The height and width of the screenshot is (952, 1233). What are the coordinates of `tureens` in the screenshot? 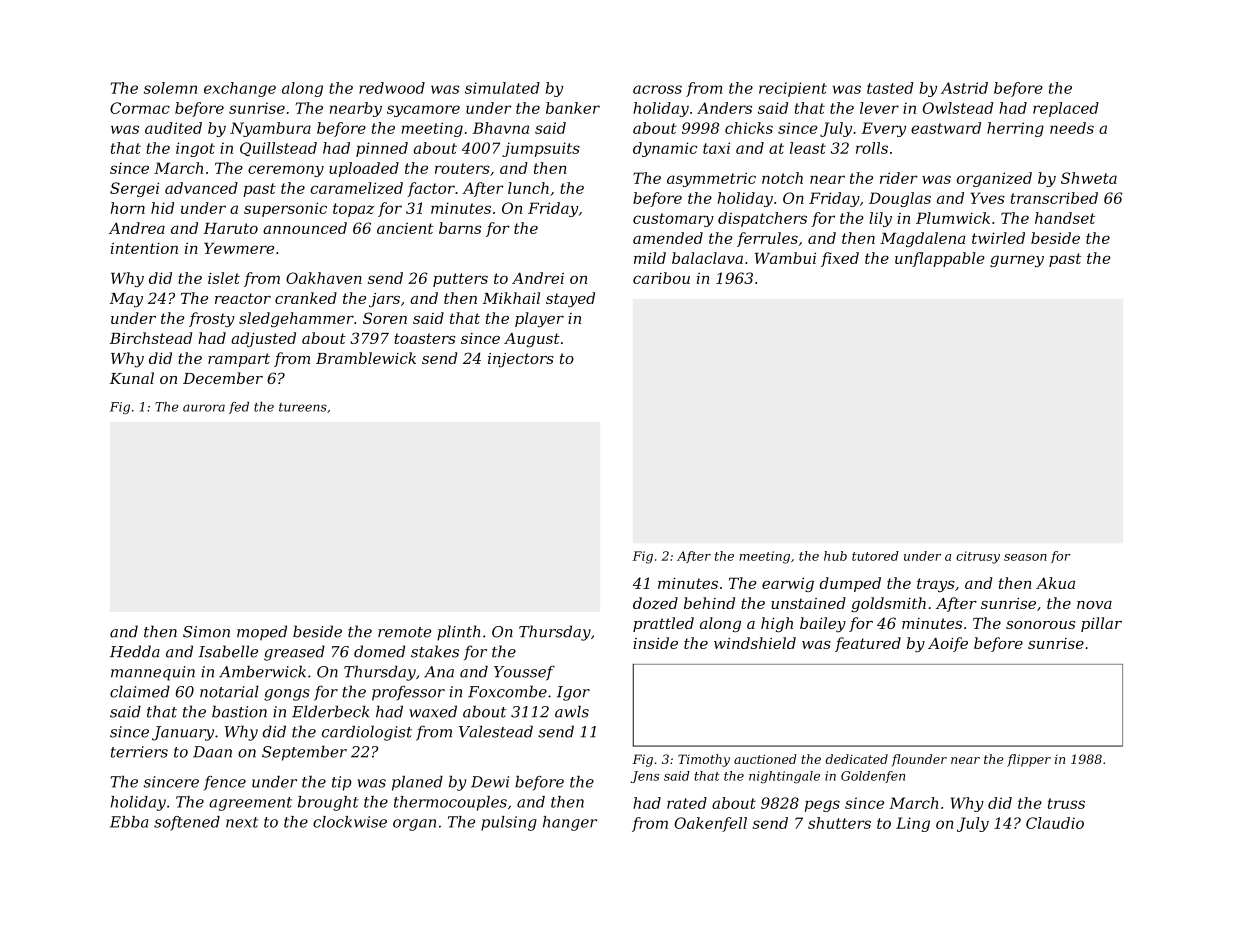 It's located at (303, 407).
